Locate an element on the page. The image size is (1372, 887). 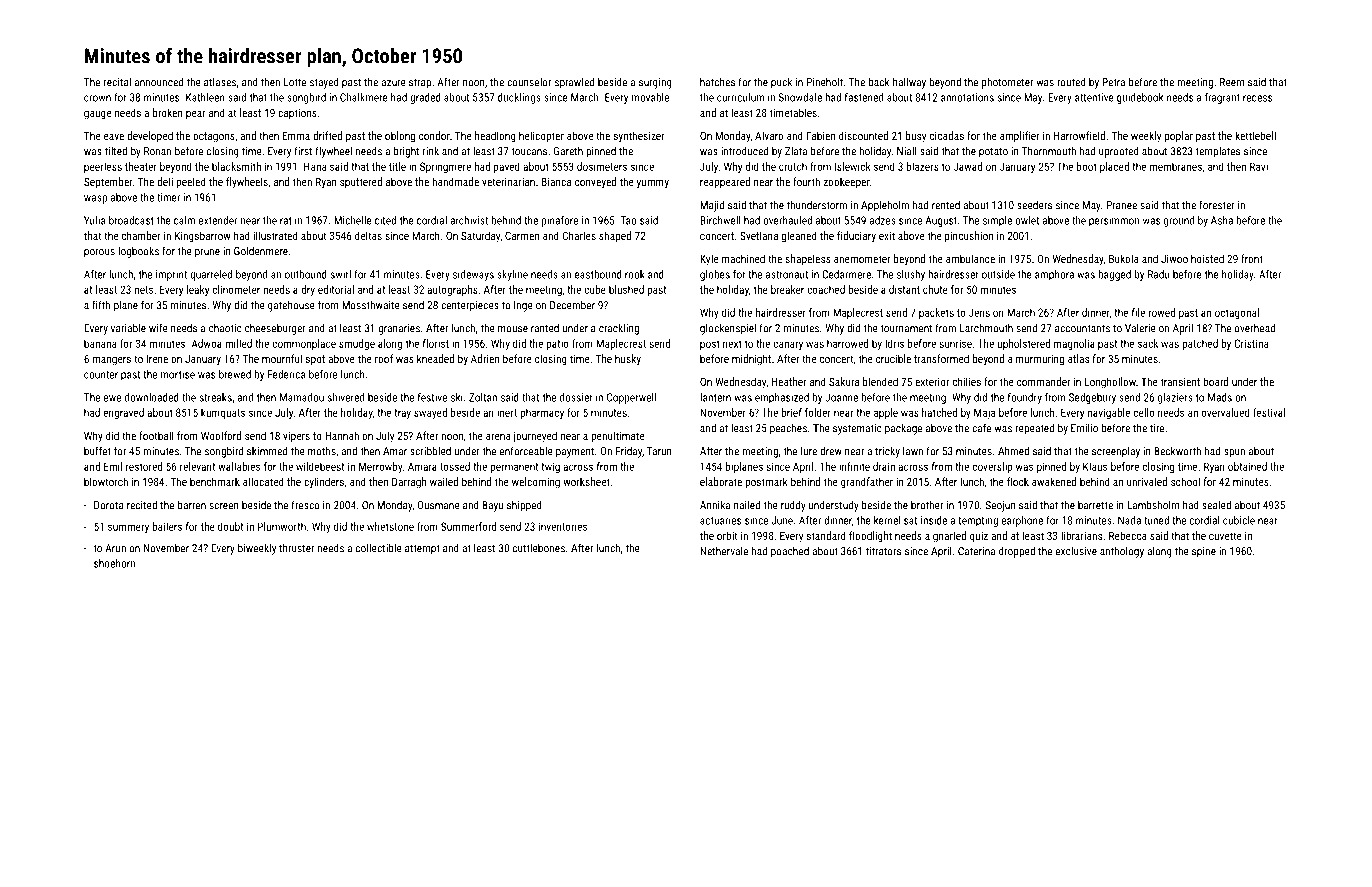
Kingsbarrow is located at coordinates (203, 237).
